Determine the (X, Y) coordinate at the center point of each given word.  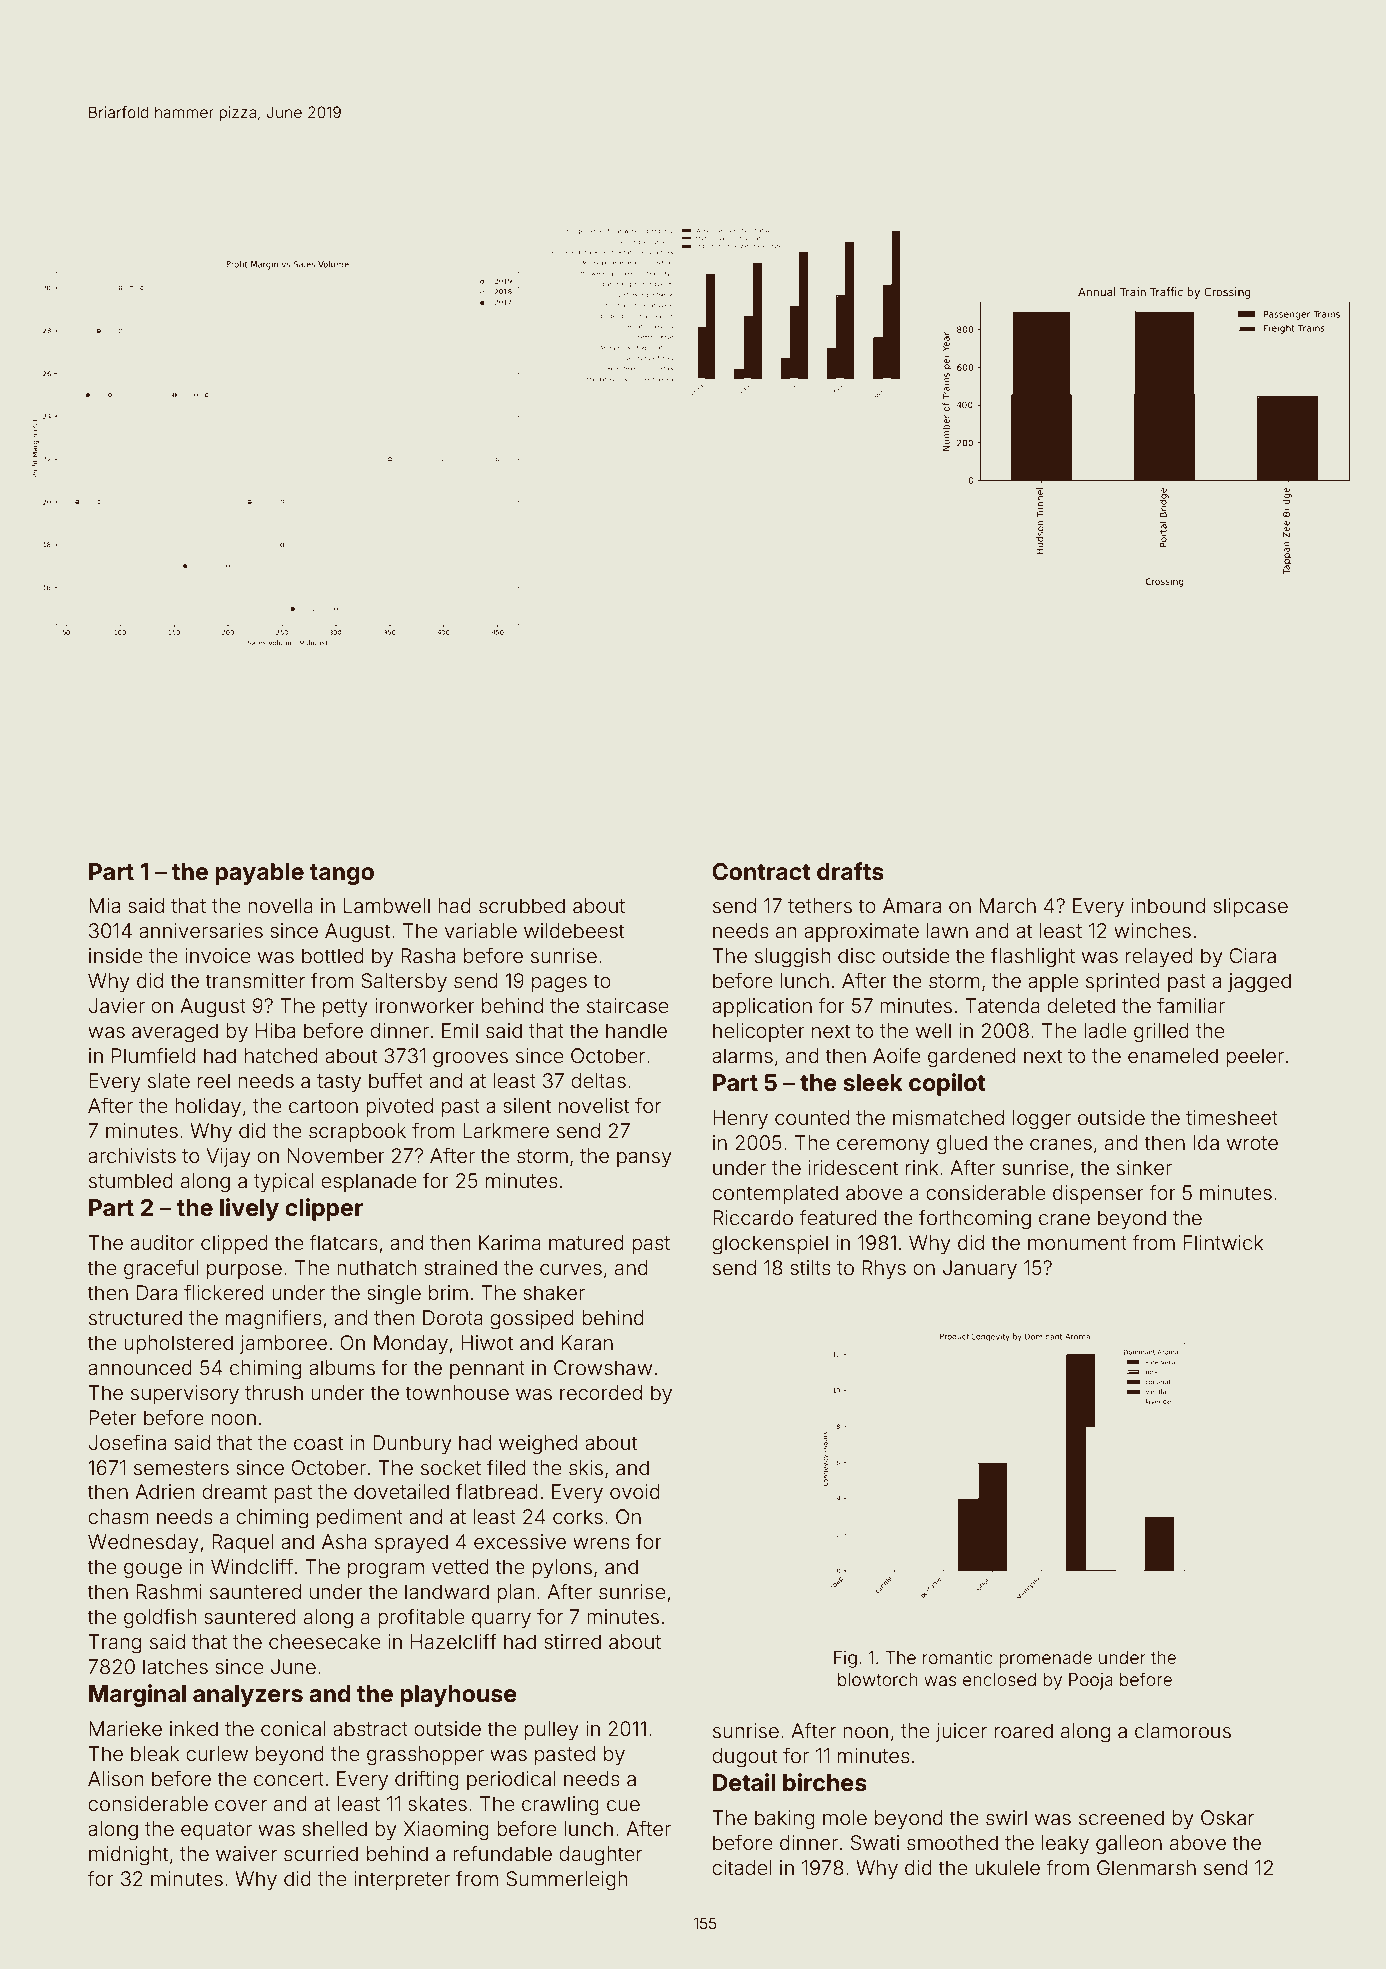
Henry (740, 1119)
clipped (234, 1244)
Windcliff (252, 1566)
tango (342, 874)
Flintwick (1224, 1242)
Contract (761, 872)
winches (1152, 930)
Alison (115, 1778)
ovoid (635, 1491)
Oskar (1227, 1817)
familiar (1191, 1005)
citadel (742, 1867)
